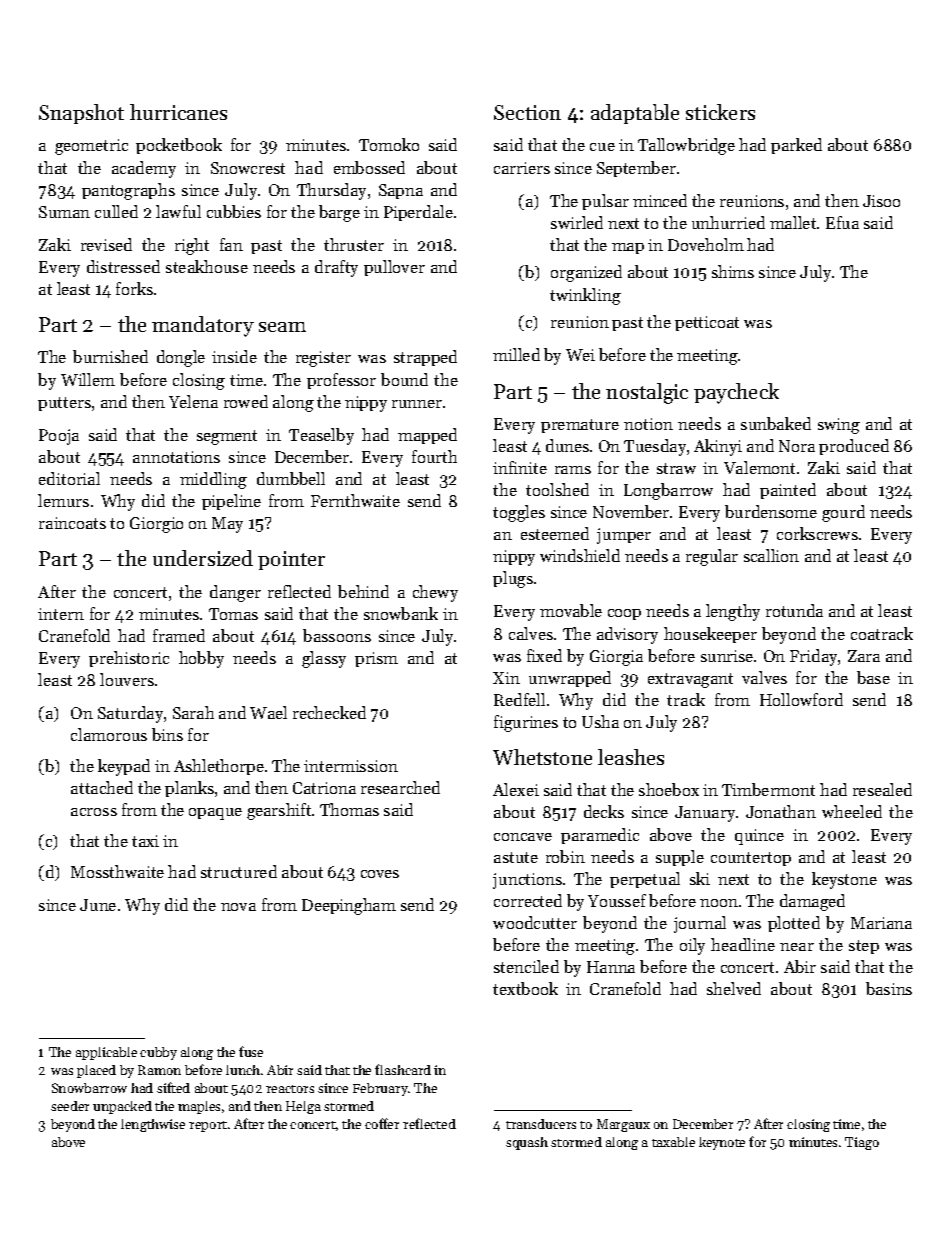  Describe the element at coordinates (842, 222) in the screenshot. I see `Efua` at that location.
